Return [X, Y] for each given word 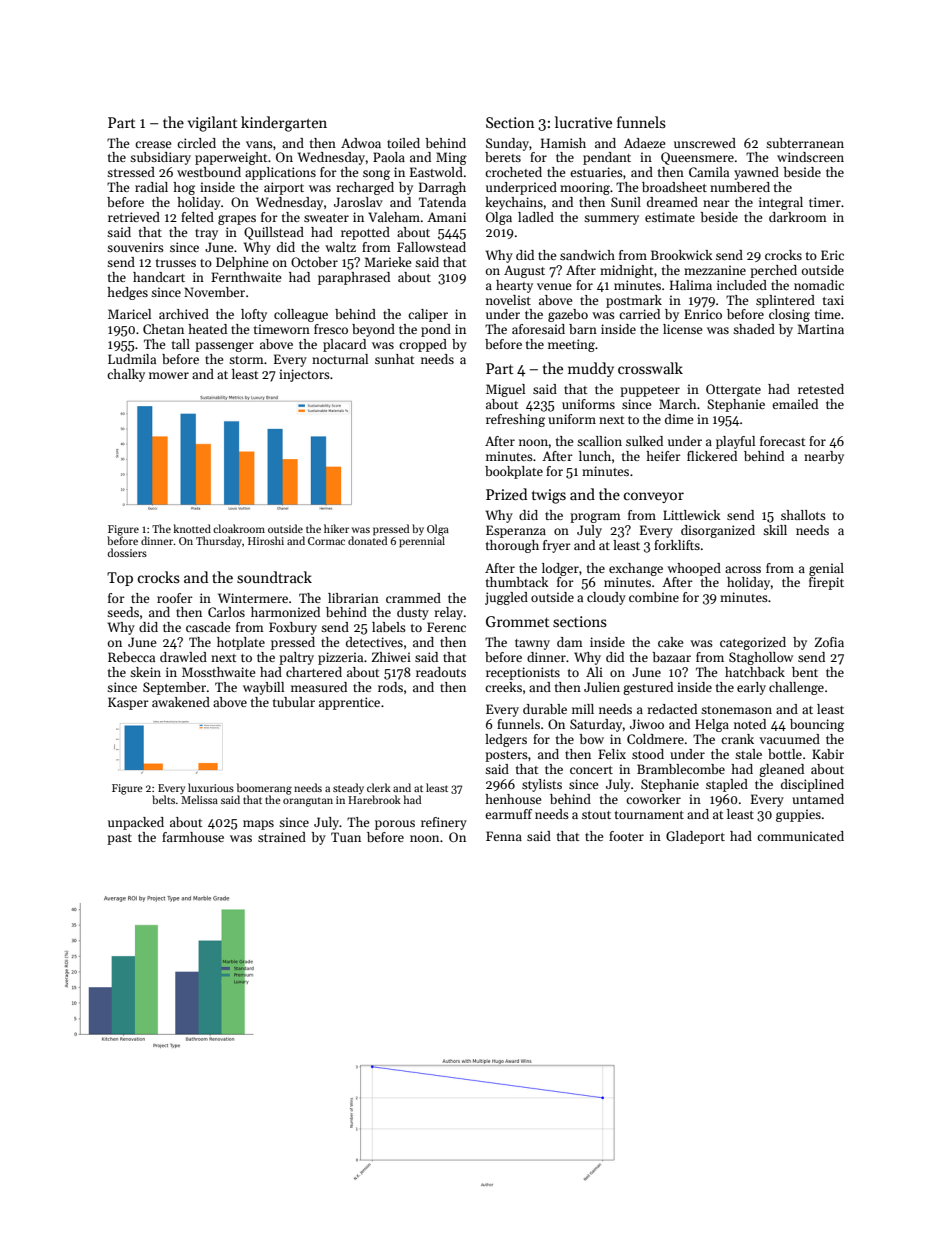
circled [196, 143]
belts [163, 799]
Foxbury [293, 628]
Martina [820, 329]
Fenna [504, 836]
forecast [783, 441]
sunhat [395, 359]
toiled [403, 143]
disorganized [718, 531]
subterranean [805, 143]
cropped [423, 345]
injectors [304, 375]
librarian [353, 598]
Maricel [129, 314]
